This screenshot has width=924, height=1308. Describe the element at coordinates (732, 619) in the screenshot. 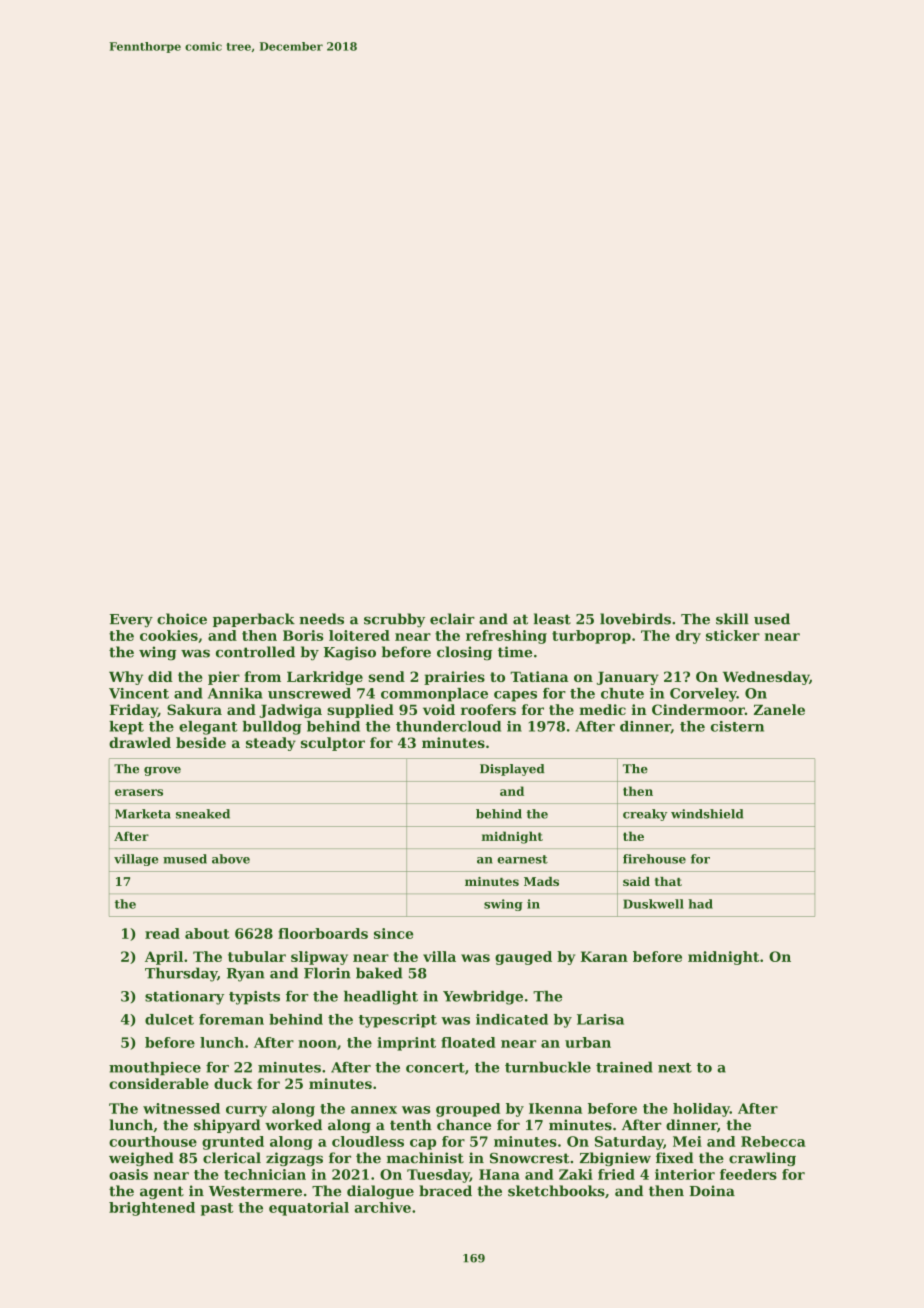

I see `skill` at that location.
